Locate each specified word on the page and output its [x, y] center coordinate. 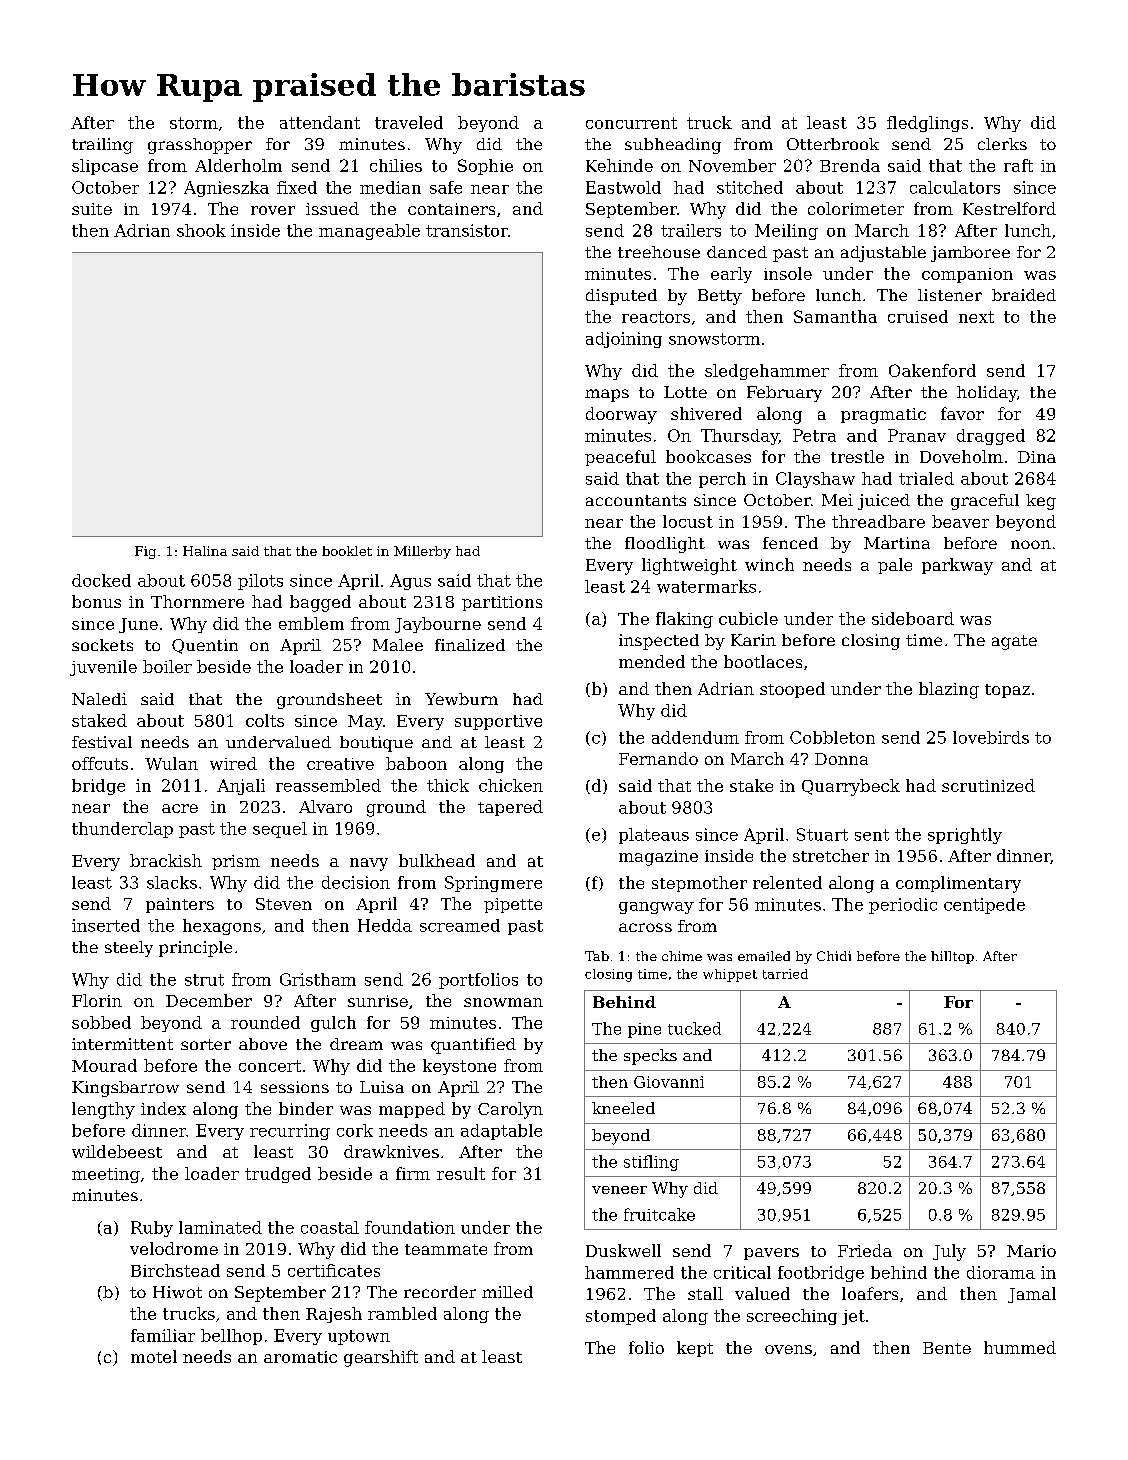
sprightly [965, 836]
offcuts [100, 763]
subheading [673, 146]
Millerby [422, 552]
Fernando [658, 758]
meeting [106, 1175]
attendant [320, 122]
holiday [987, 394]
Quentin [205, 646]
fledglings [927, 124]
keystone [459, 1067]
